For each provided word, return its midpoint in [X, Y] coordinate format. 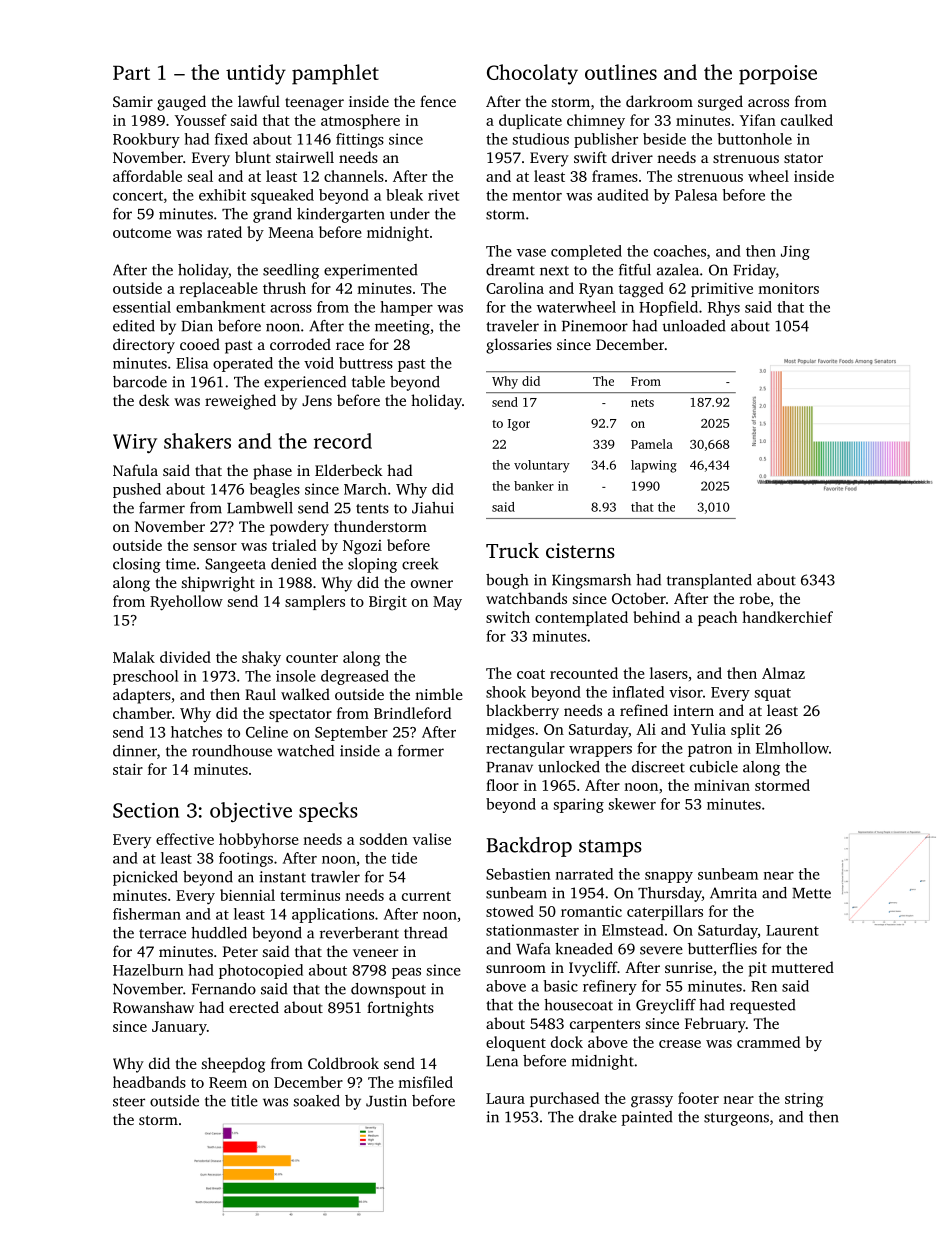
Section [146, 810]
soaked [317, 1101]
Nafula [135, 470]
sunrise [689, 967]
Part [131, 72]
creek [420, 564]
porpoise [778, 75]
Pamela [652, 444]
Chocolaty [532, 74]
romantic [591, 911]
